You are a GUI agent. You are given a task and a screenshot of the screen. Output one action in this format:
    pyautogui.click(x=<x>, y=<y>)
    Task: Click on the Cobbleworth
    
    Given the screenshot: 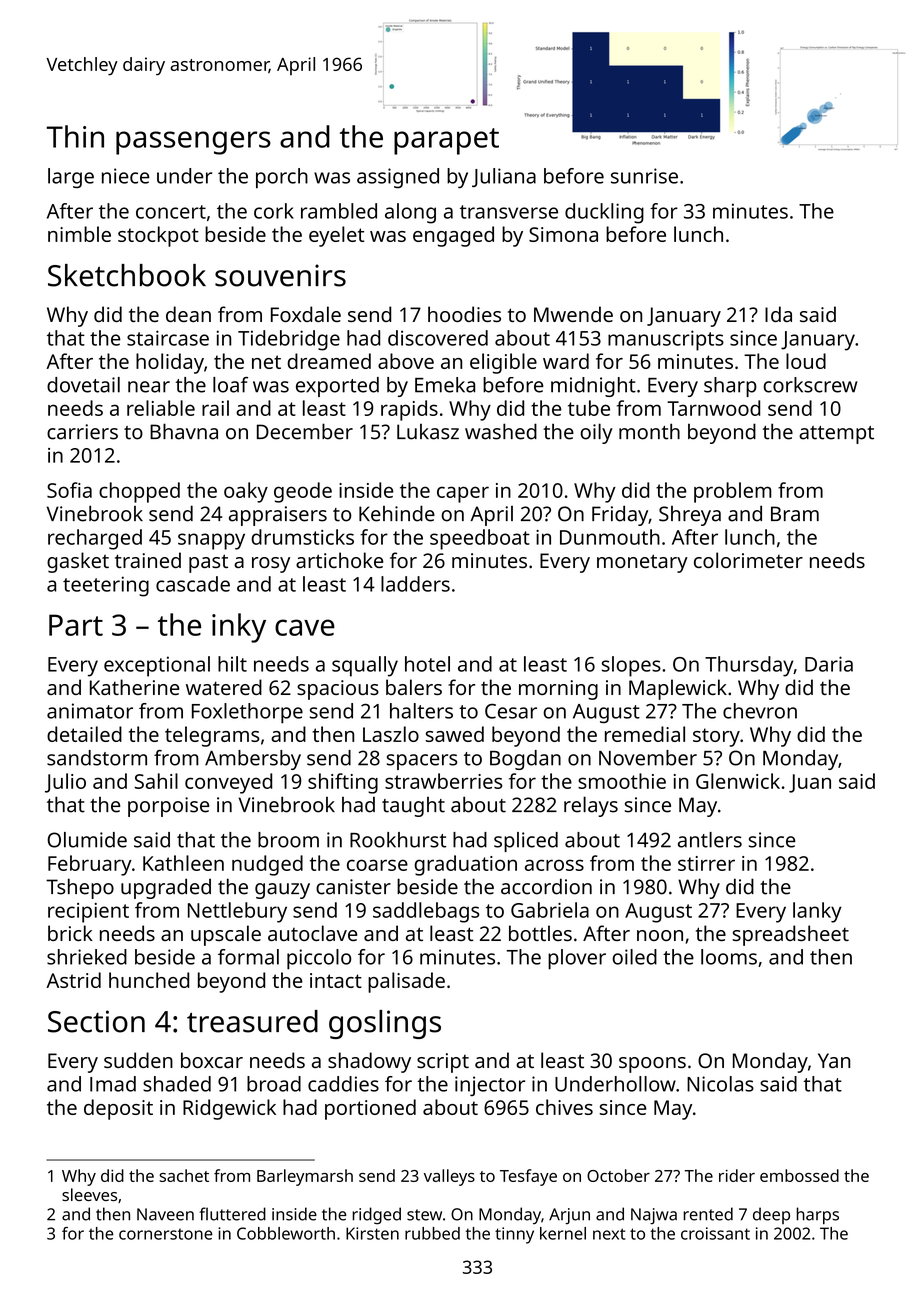 What is the action you would take?
    pyautogui.click(x=286, y=1233)
